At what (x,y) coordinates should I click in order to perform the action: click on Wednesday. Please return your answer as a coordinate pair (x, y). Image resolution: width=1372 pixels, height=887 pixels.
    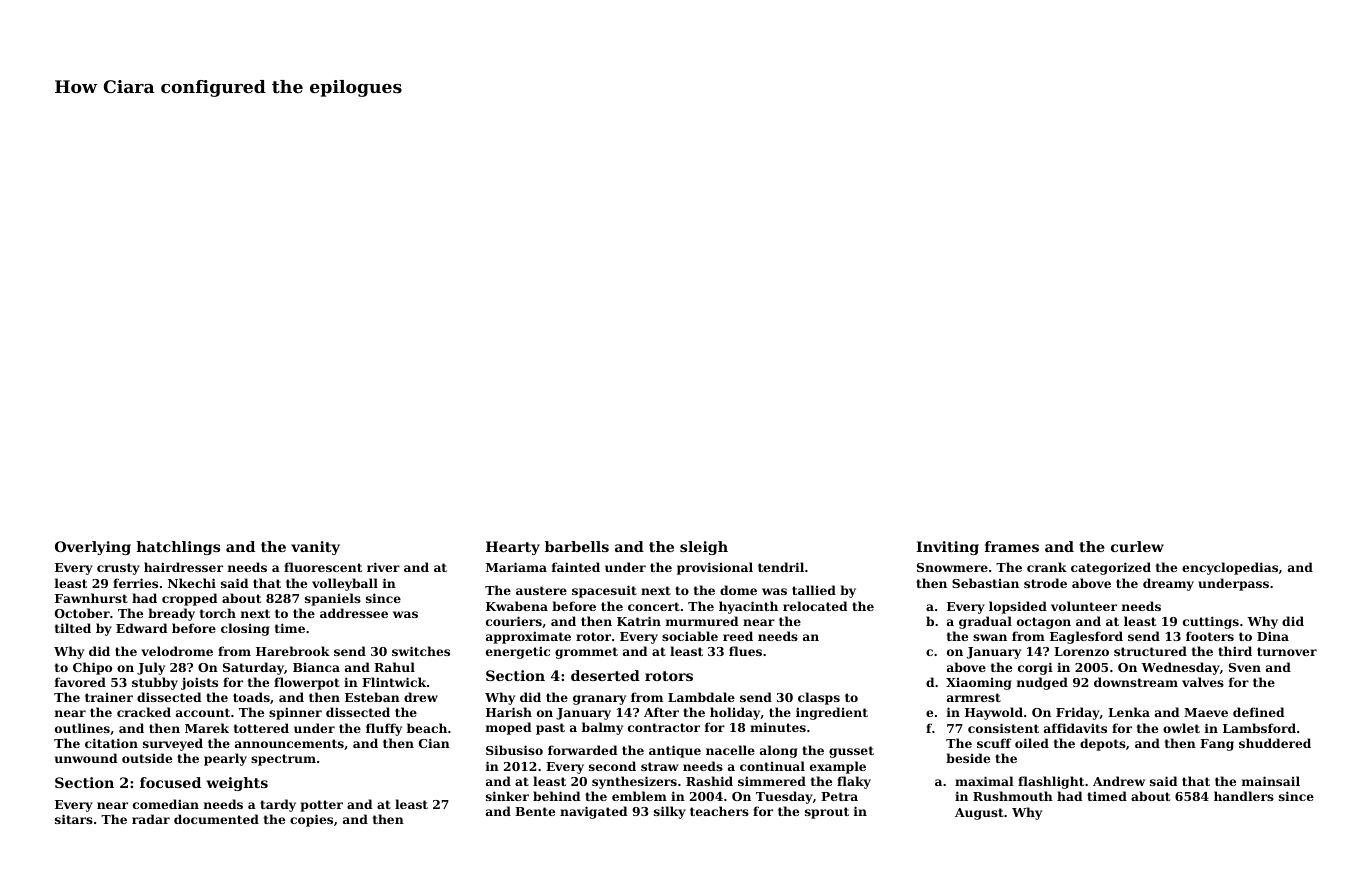
    Looking at the image, I should click on (1180, 668).
